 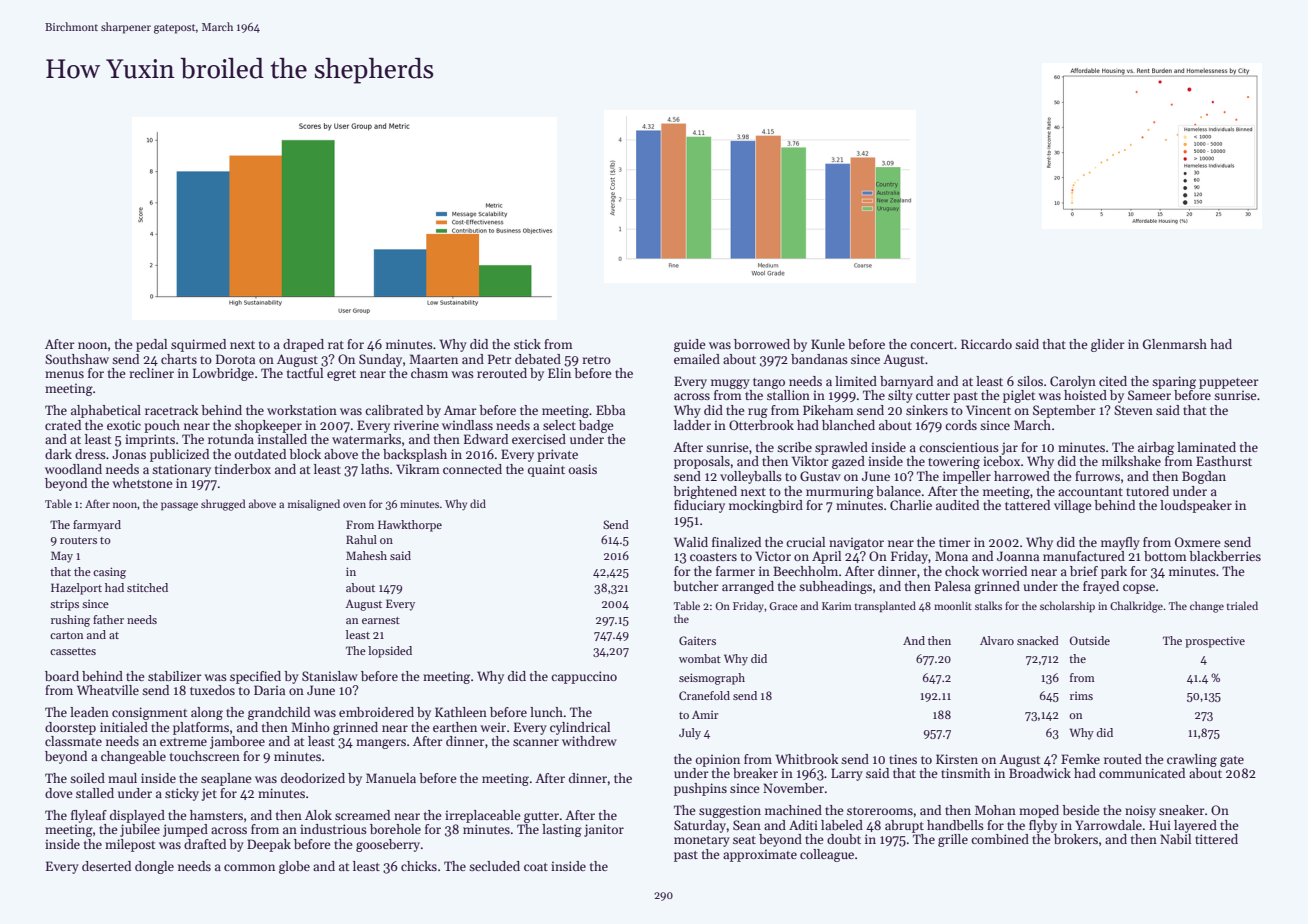 I want to click on seaplane, so click(x=226, y=779).
